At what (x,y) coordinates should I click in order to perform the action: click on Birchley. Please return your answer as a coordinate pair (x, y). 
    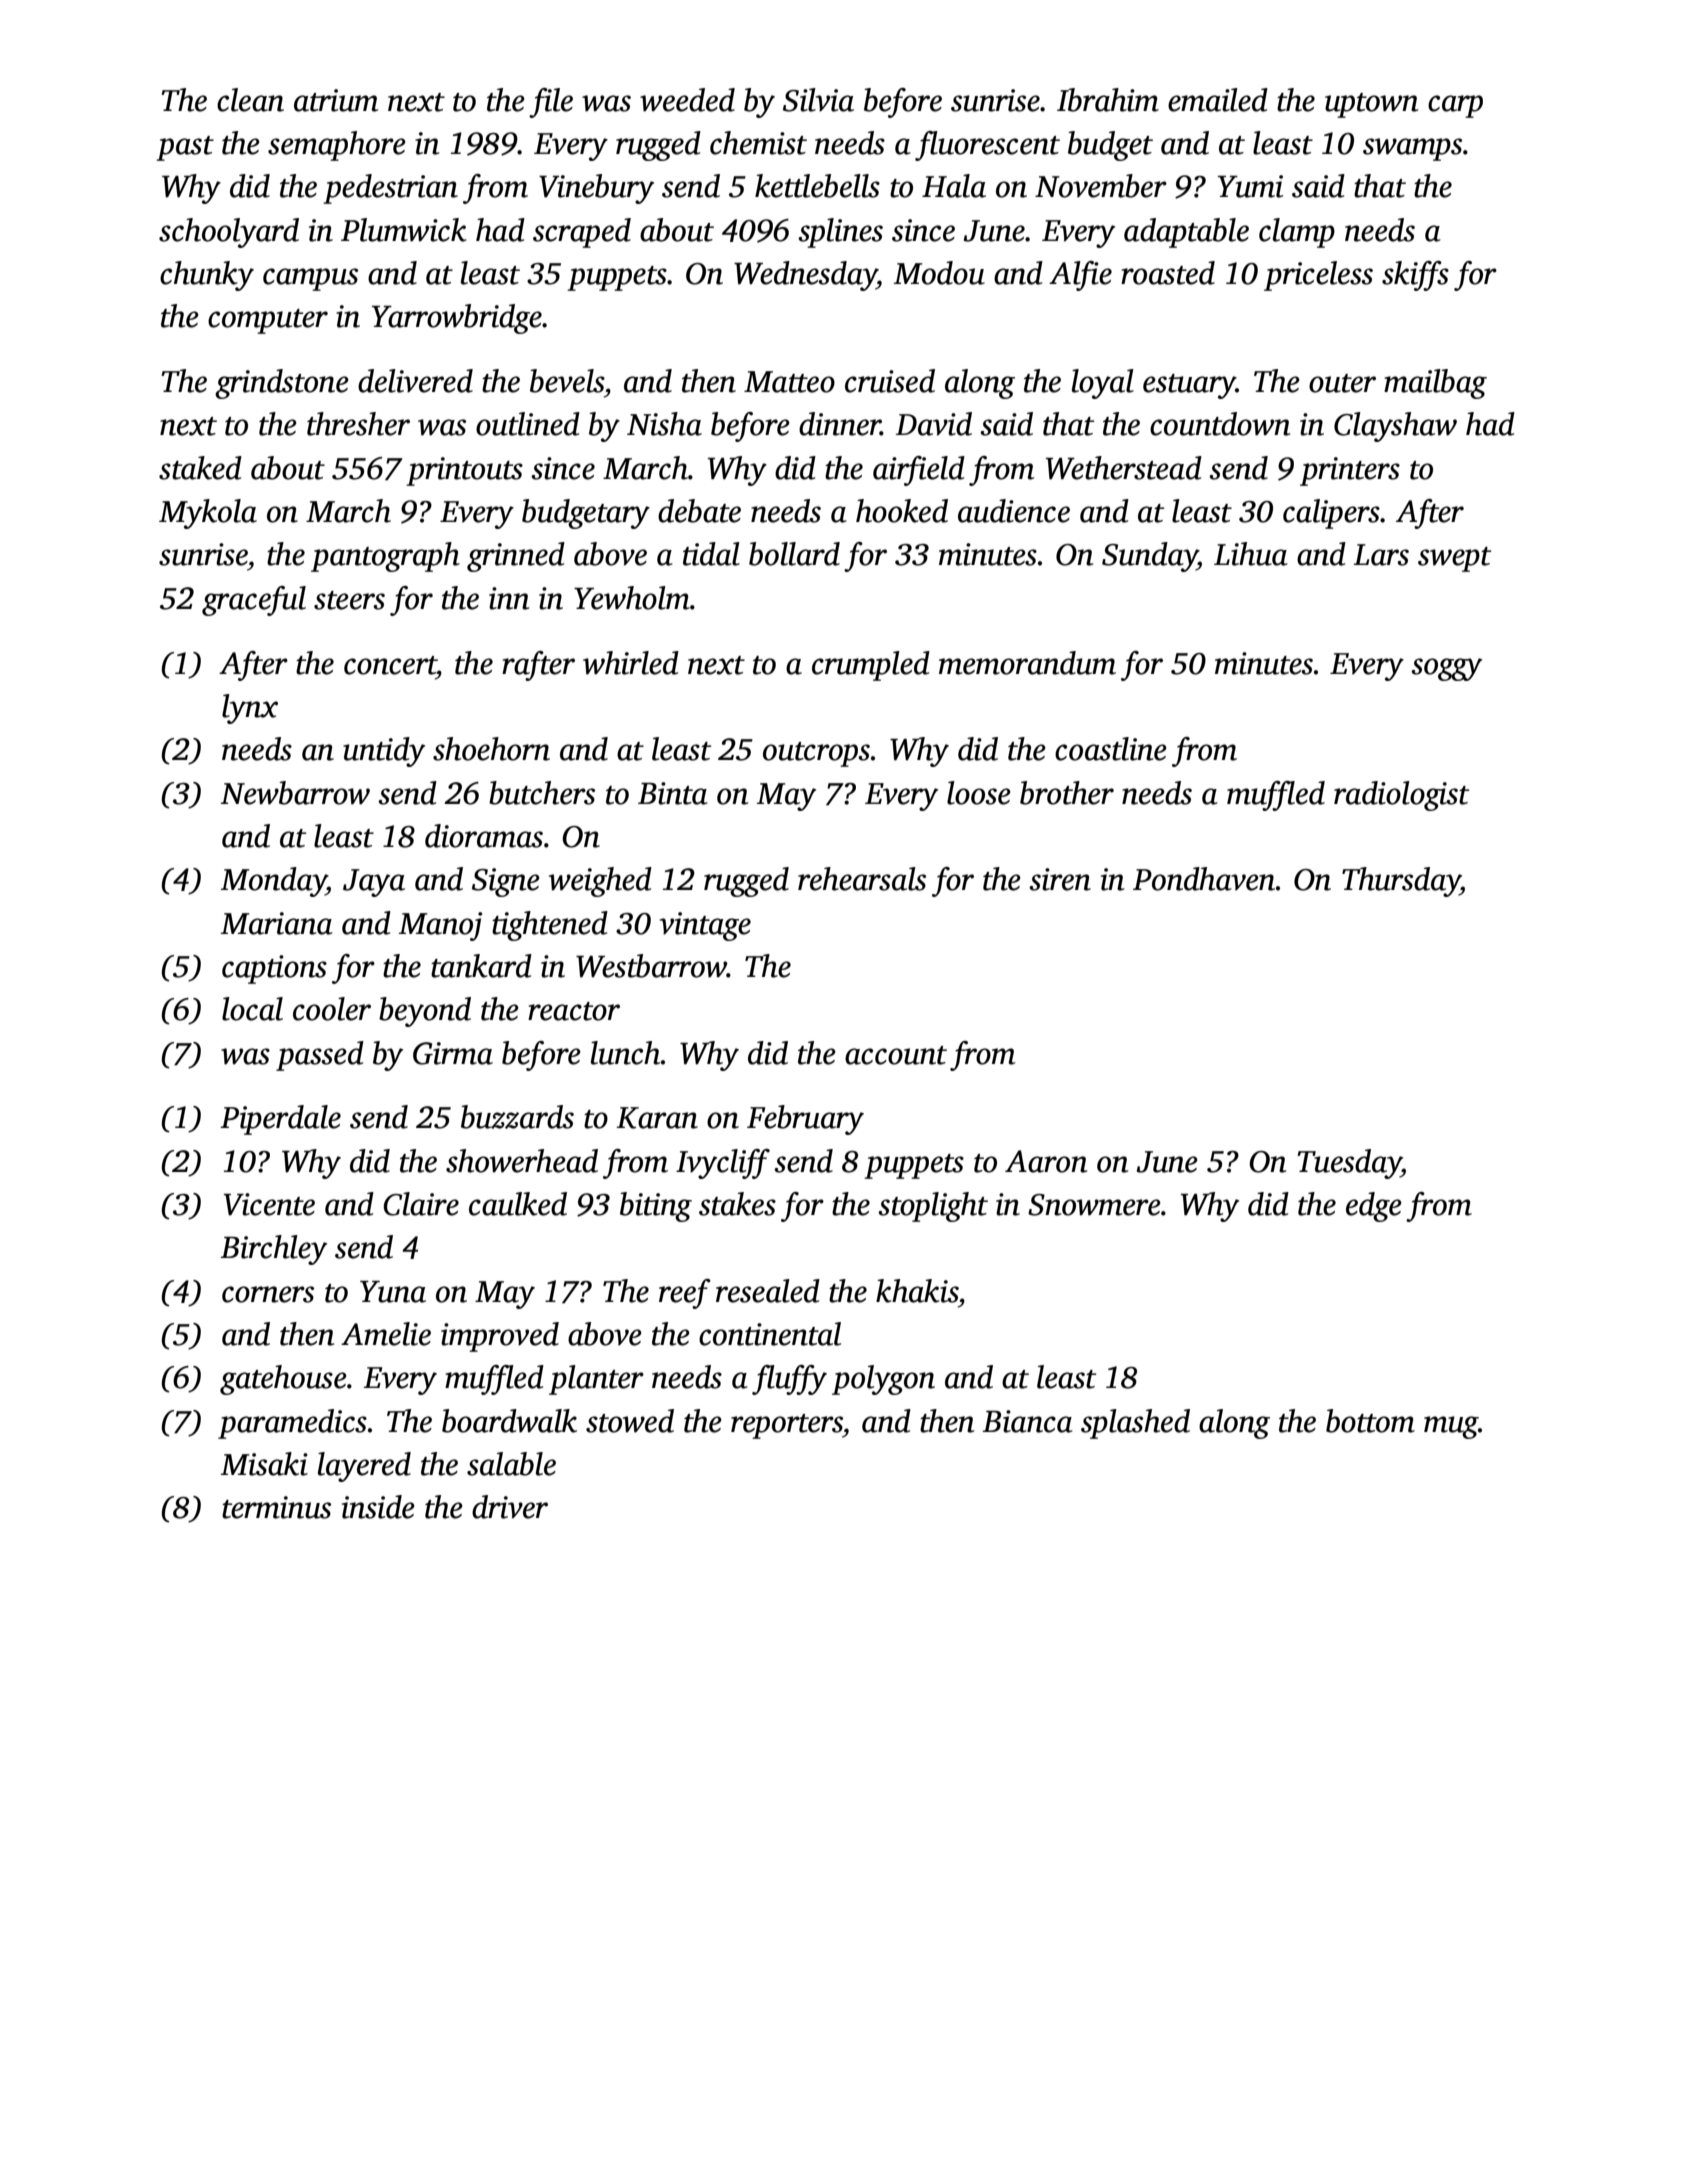
    Looking at the image, I should click on (274, 1250).
